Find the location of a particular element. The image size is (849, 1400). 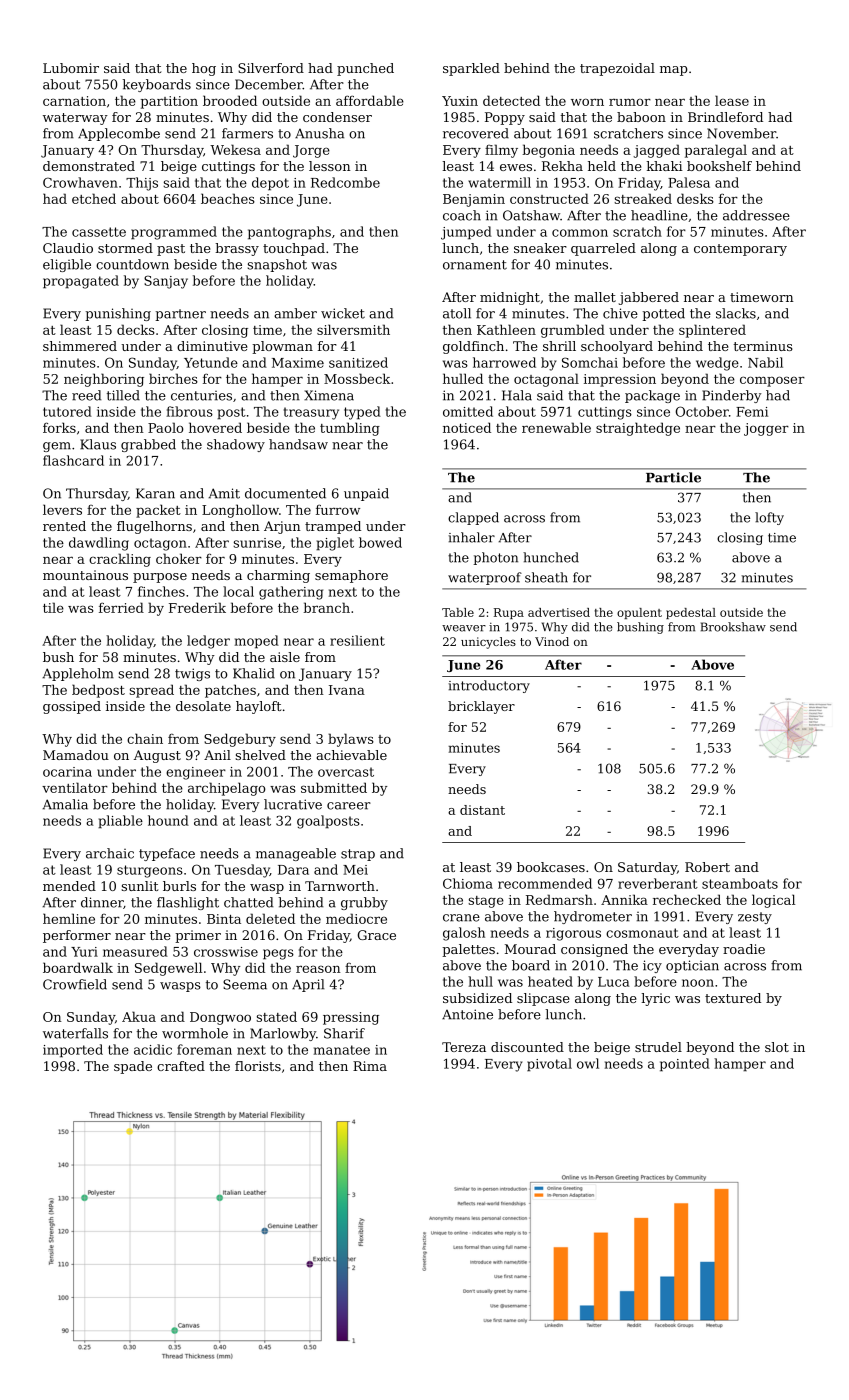

Crowfield is located at coordinates (75, 984).
